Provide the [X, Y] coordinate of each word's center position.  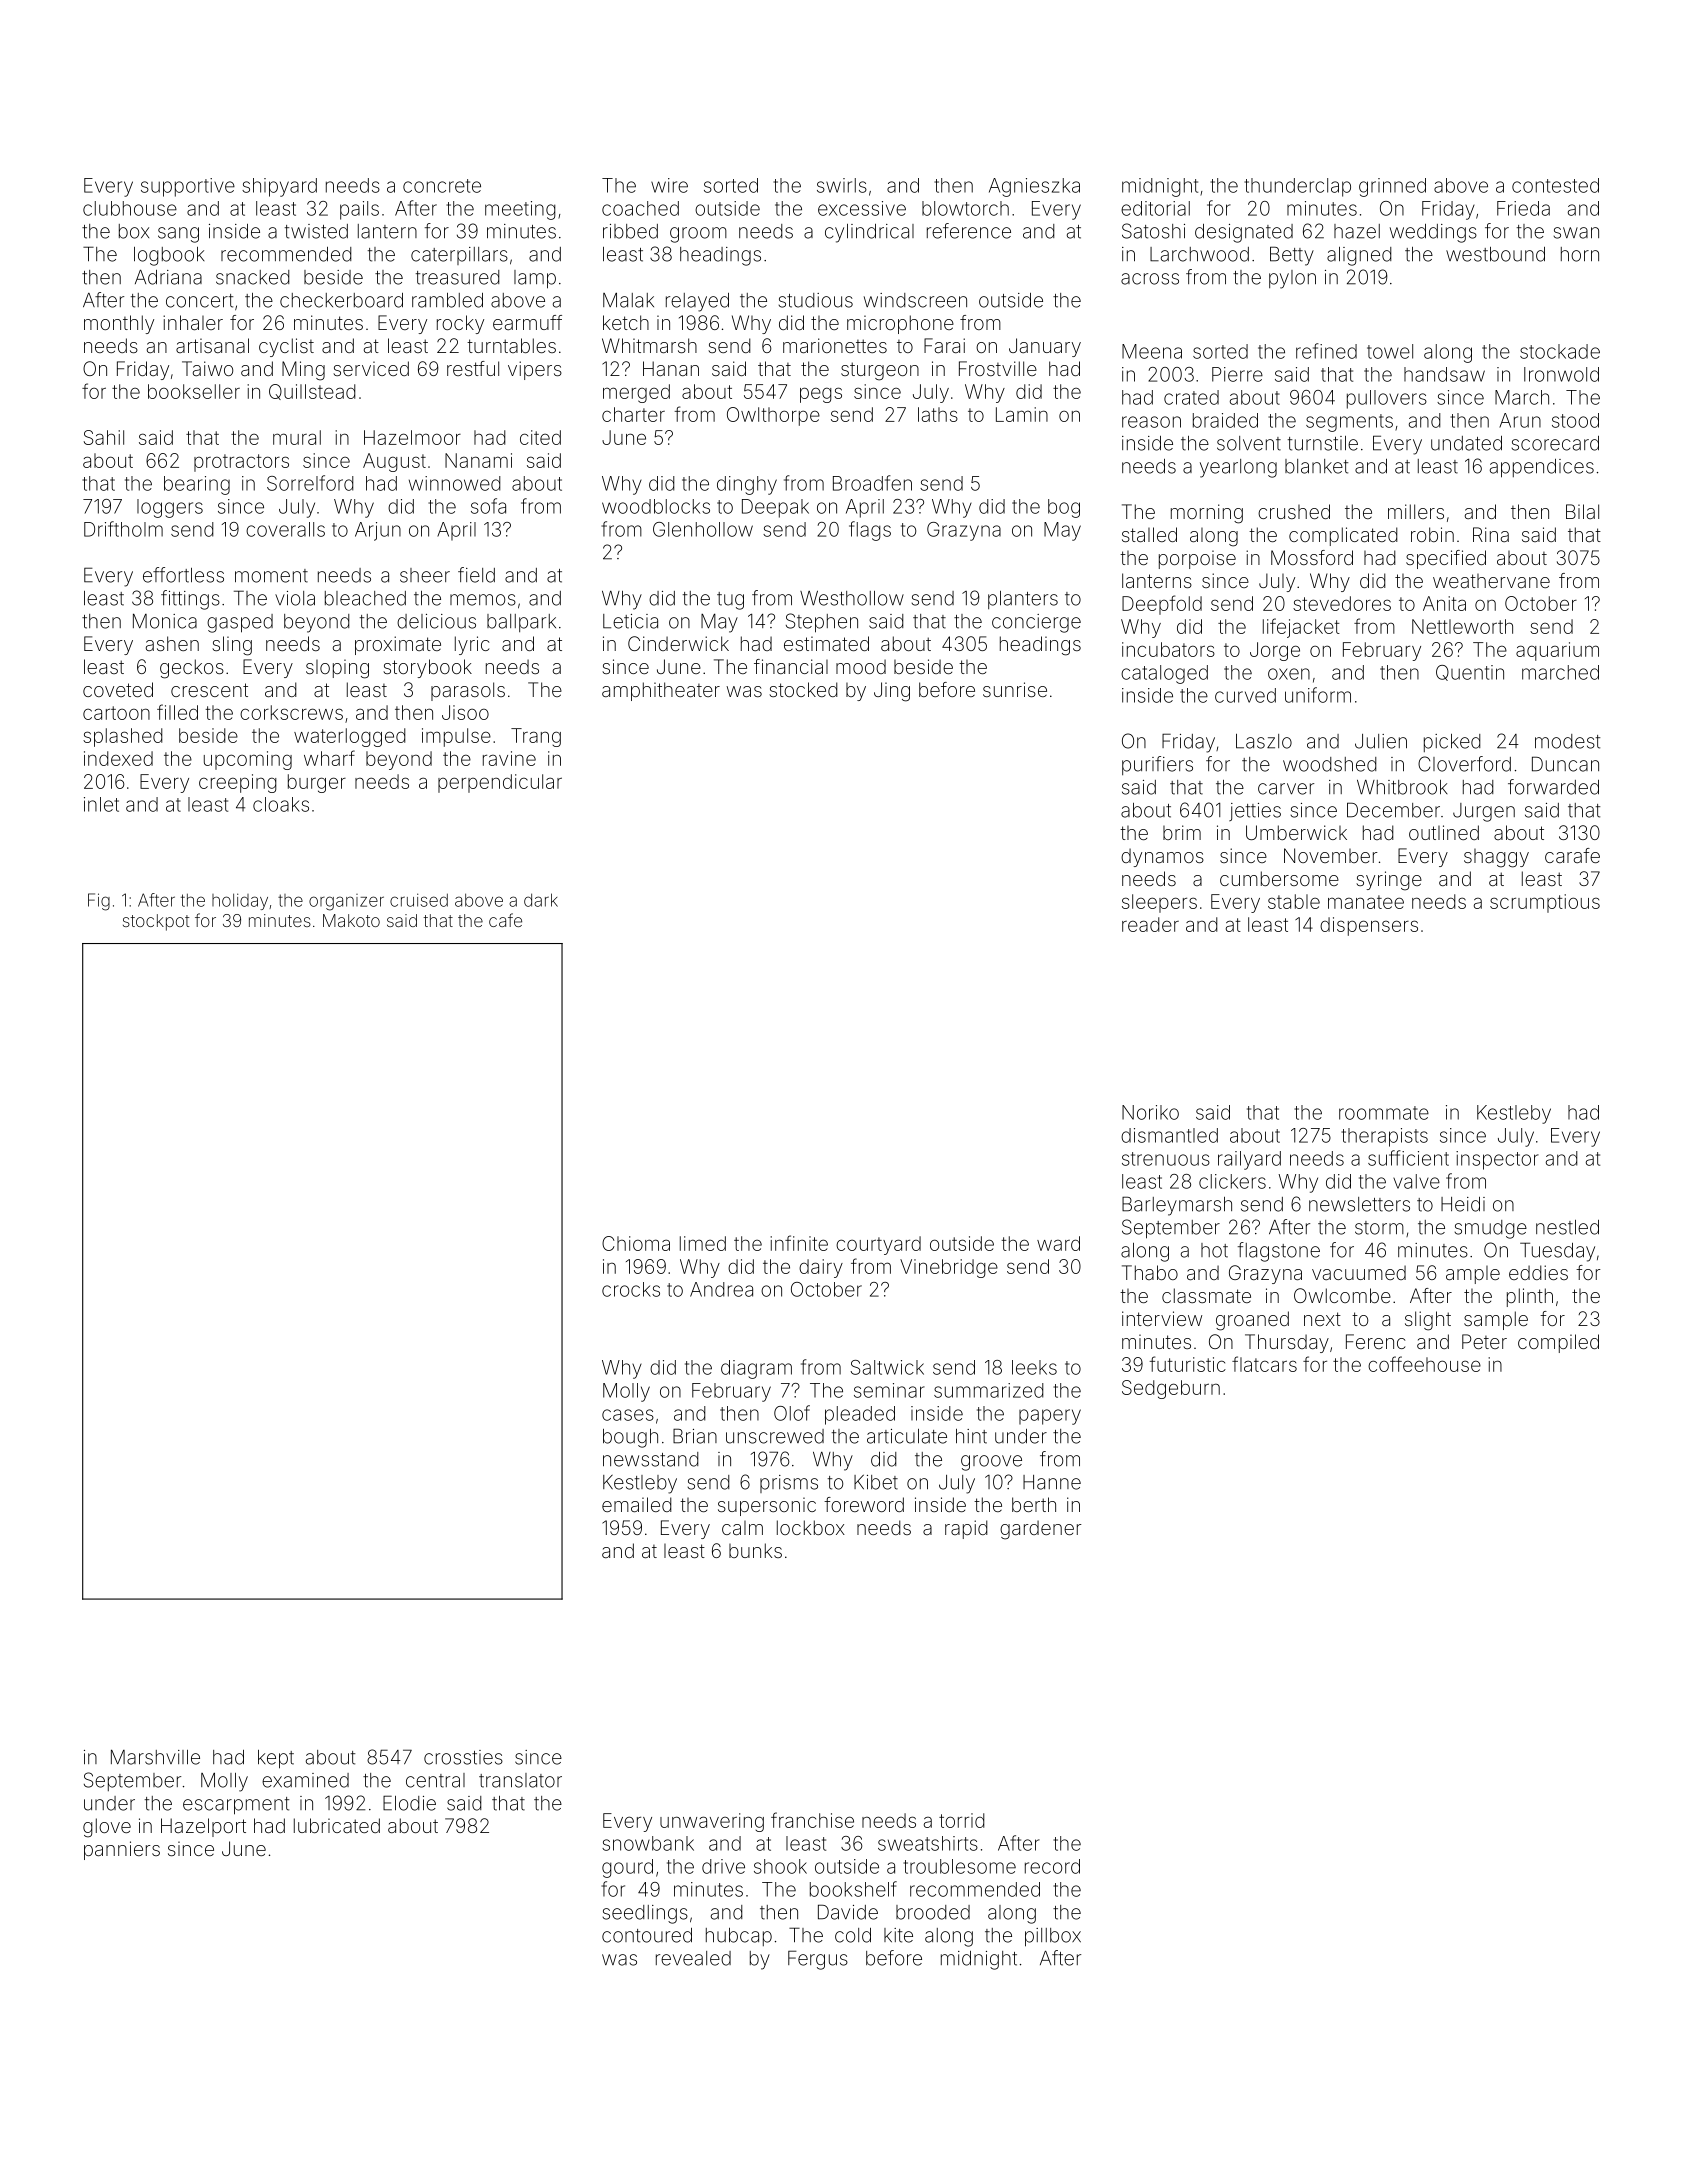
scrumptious [1545, 903]
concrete [442, 186]
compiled [1558, 1343]
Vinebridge [949, 1268]
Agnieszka [1034, 187]
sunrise [1015, 689]
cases [628, 1415]
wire [669, 185]
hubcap [739, 1937]
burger [317, 783]
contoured [647, 1935]
